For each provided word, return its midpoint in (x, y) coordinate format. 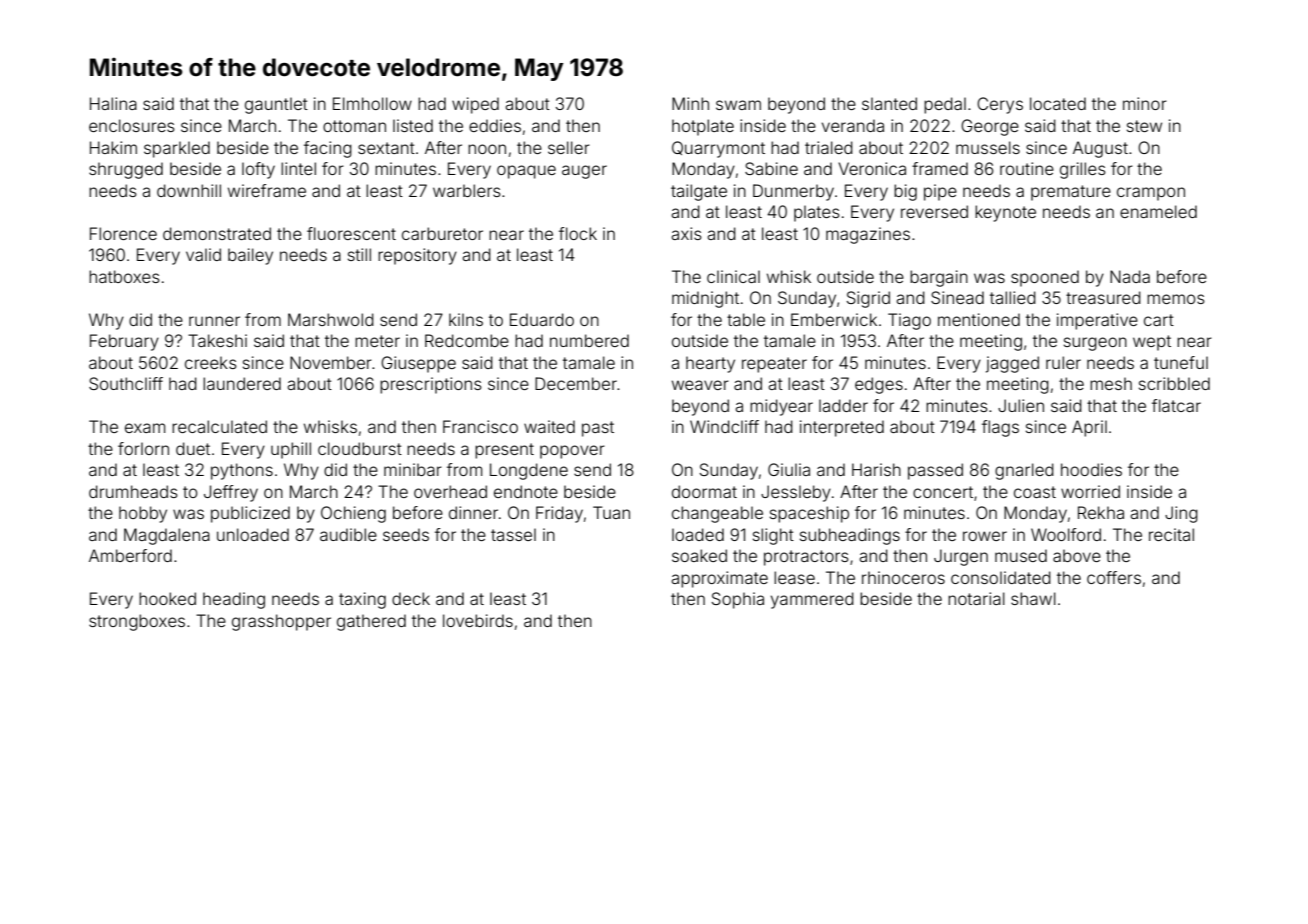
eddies (495, 125)
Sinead (957, 297)
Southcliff (126, 383)
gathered (371, 622)
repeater (774, 365)
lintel (298, 168)
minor (1145, 103)
